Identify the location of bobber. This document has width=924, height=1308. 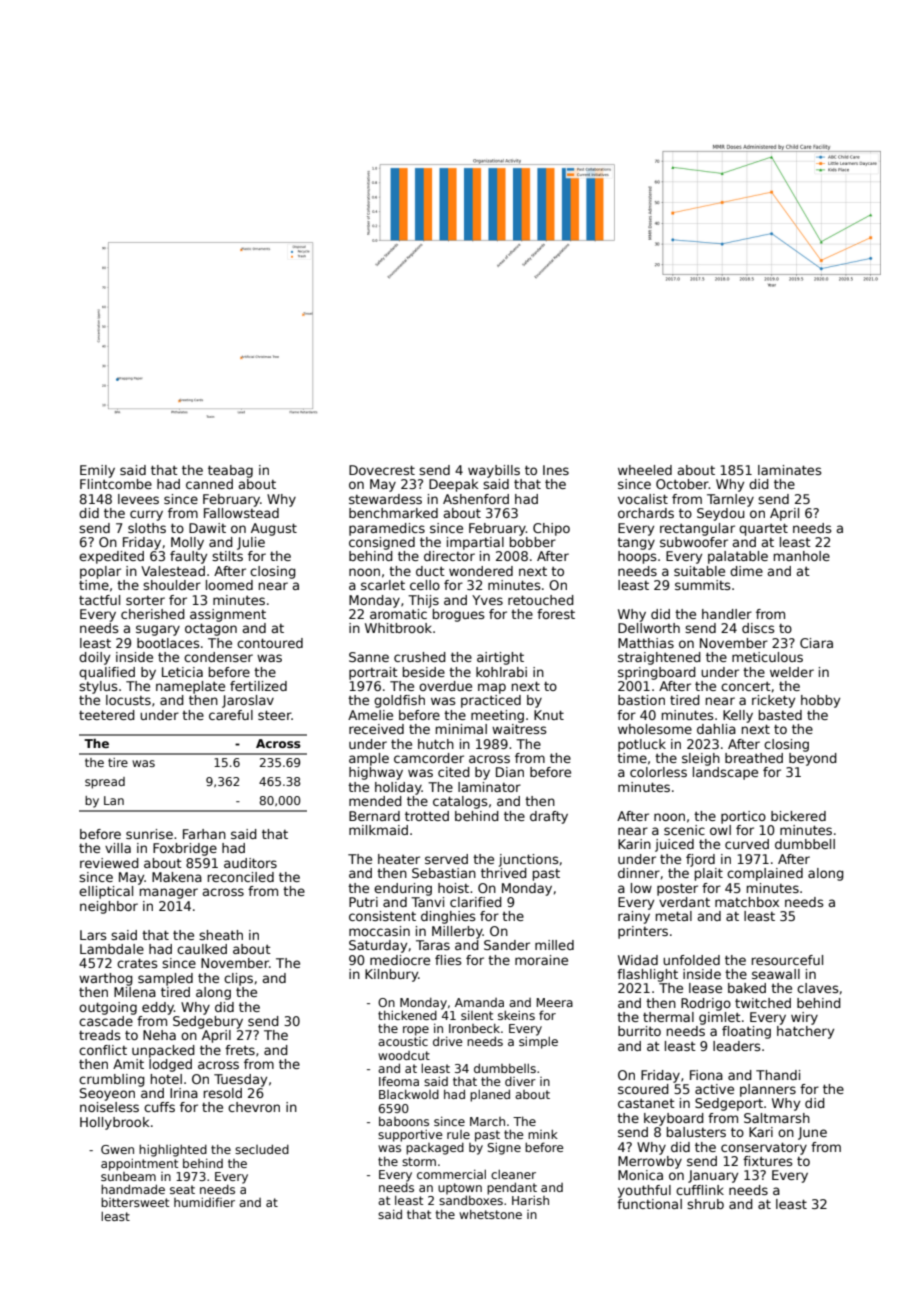
(533, 542).
